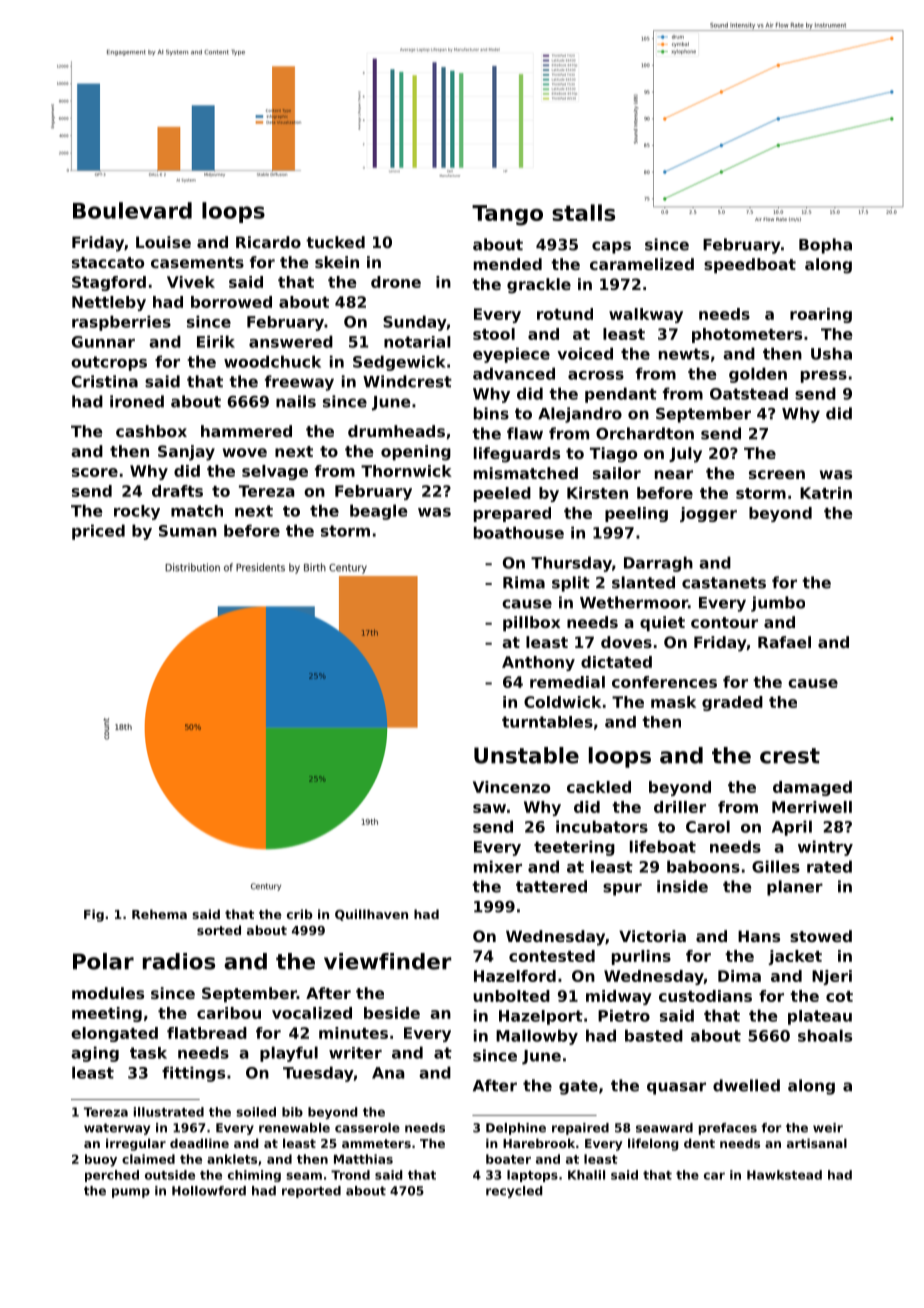 The image size is (924, 1308). I want to click on boathouse, so click(519, 532).
